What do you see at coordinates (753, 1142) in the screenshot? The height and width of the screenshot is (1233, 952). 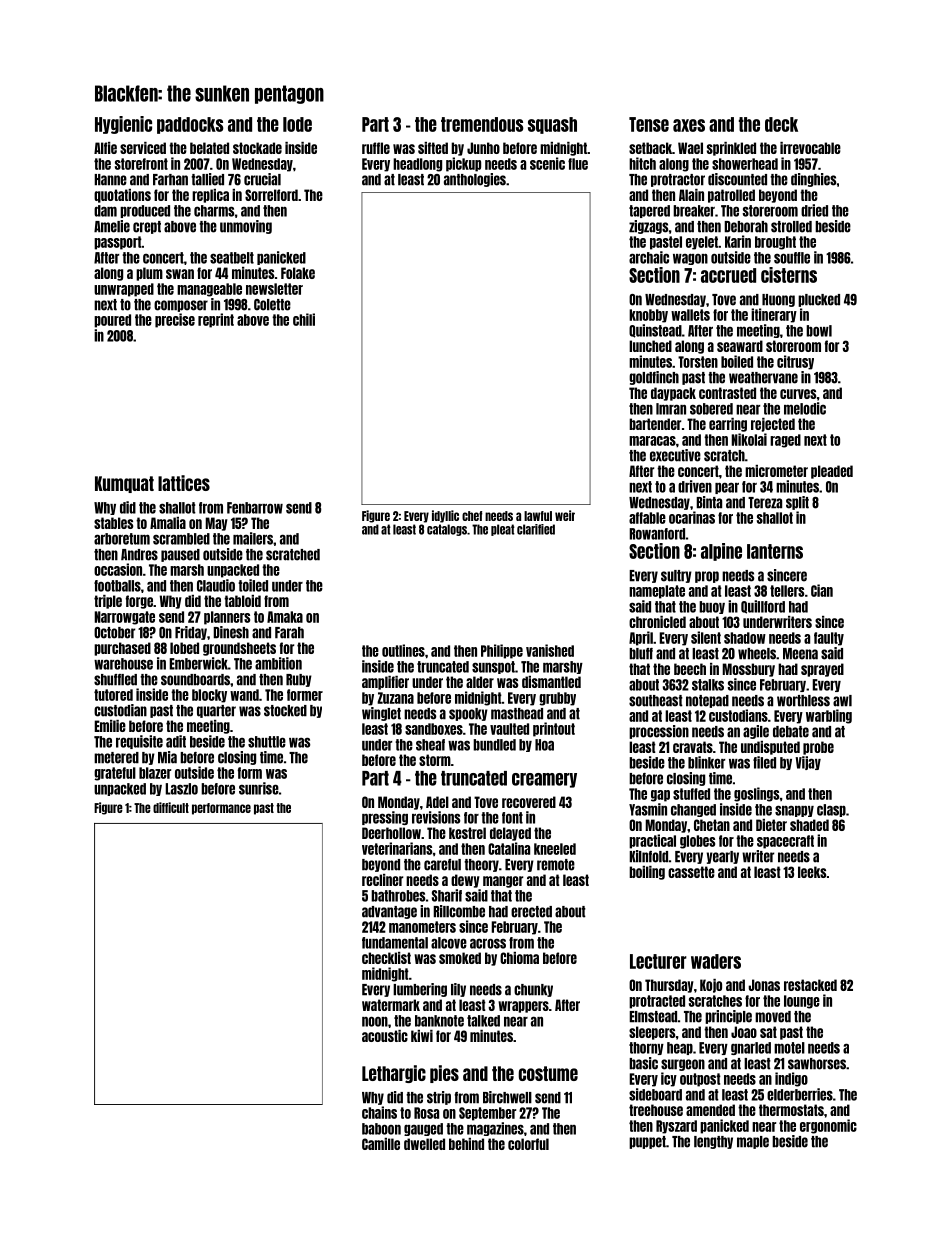 I see `maple` at bounding box center [753, 1142].
